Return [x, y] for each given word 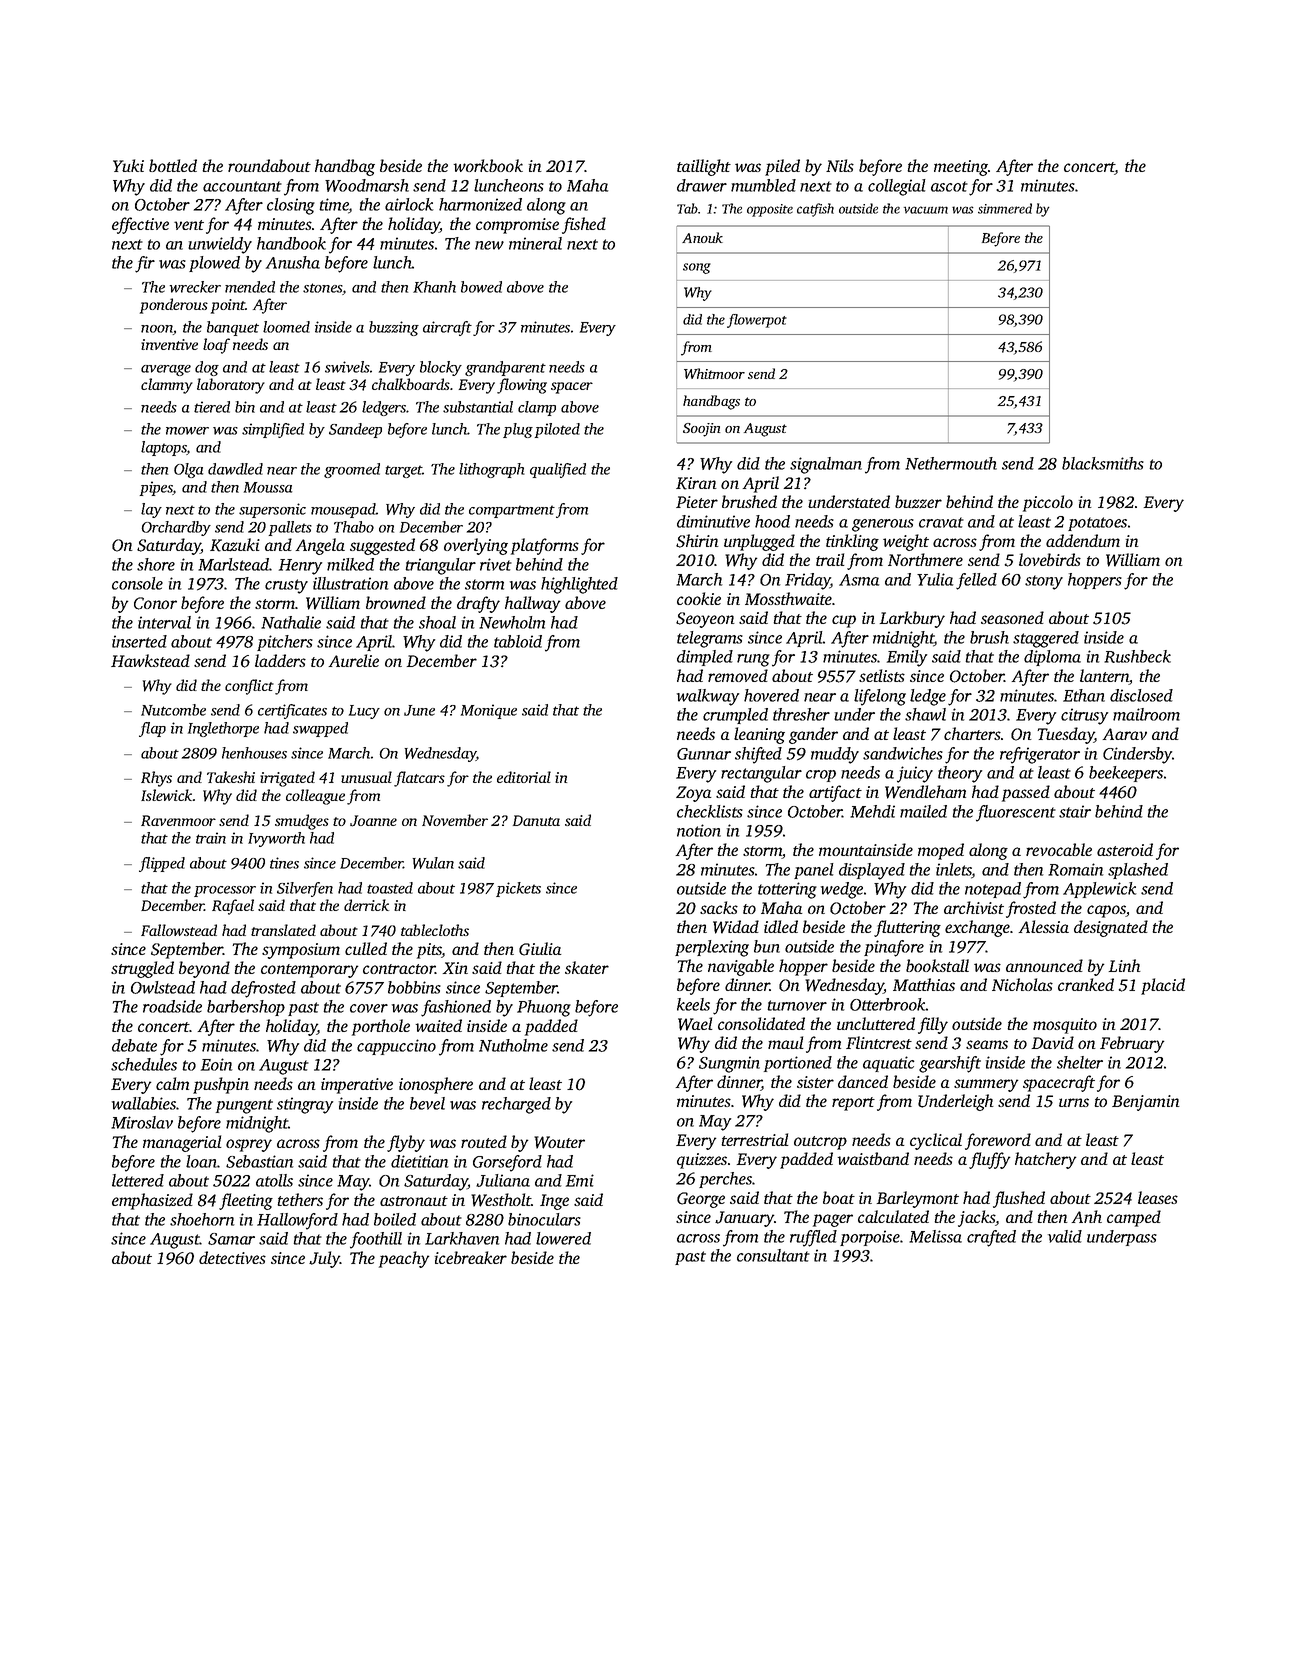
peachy [404, 1259]
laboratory [231, 386]
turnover [797, 1005]
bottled [173, 165]
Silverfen [305, 889]
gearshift [950, 1064]
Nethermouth [951, 463]
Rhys [156, 779]
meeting [961, 168]
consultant [773, 1255]
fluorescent [1016, 813]
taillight [704, 167]
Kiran [696, 483]
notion [699, 830]
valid [1065, 1236]
